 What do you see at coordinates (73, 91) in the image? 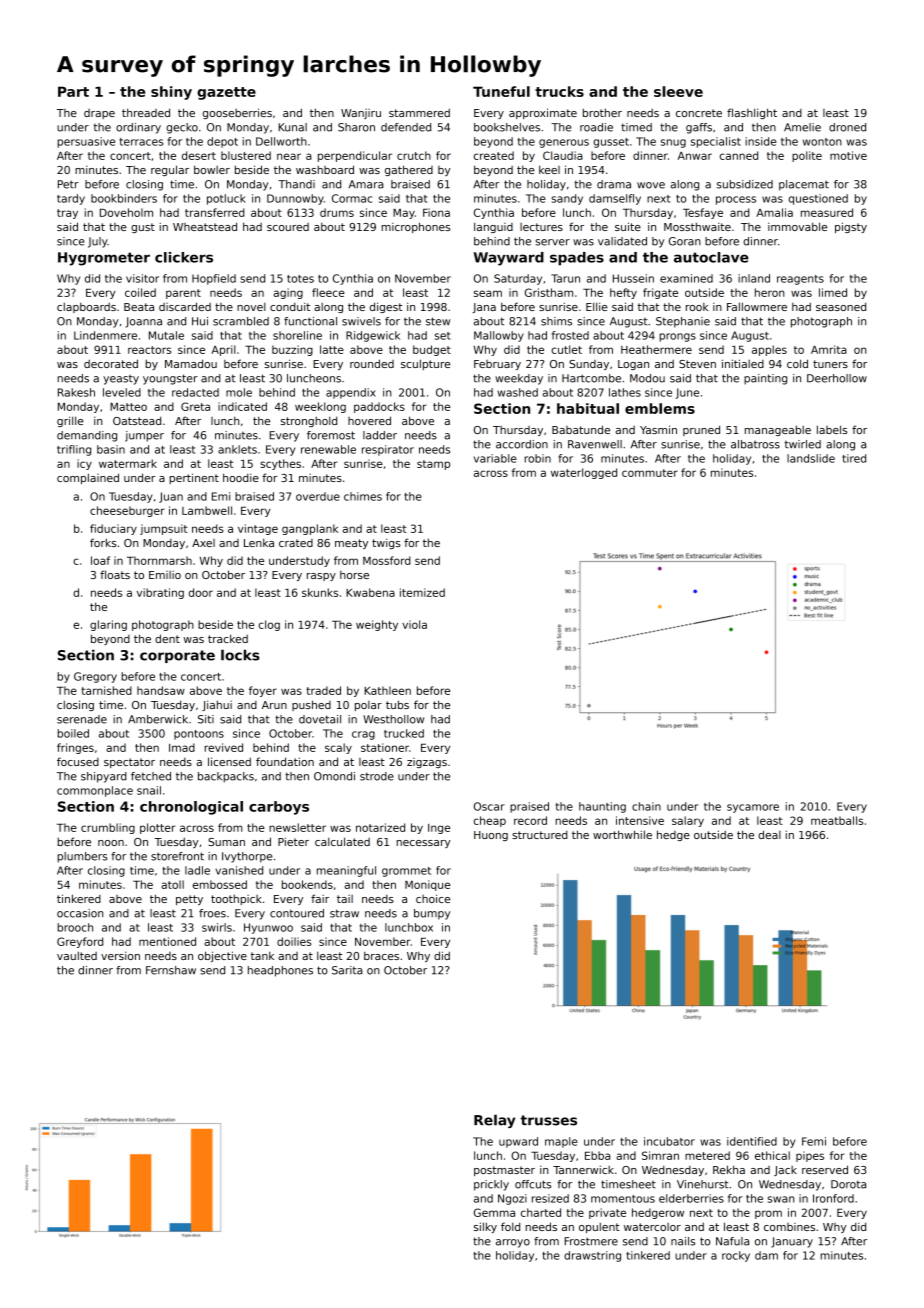
I see `Part` at bounding box center [73, 91].
